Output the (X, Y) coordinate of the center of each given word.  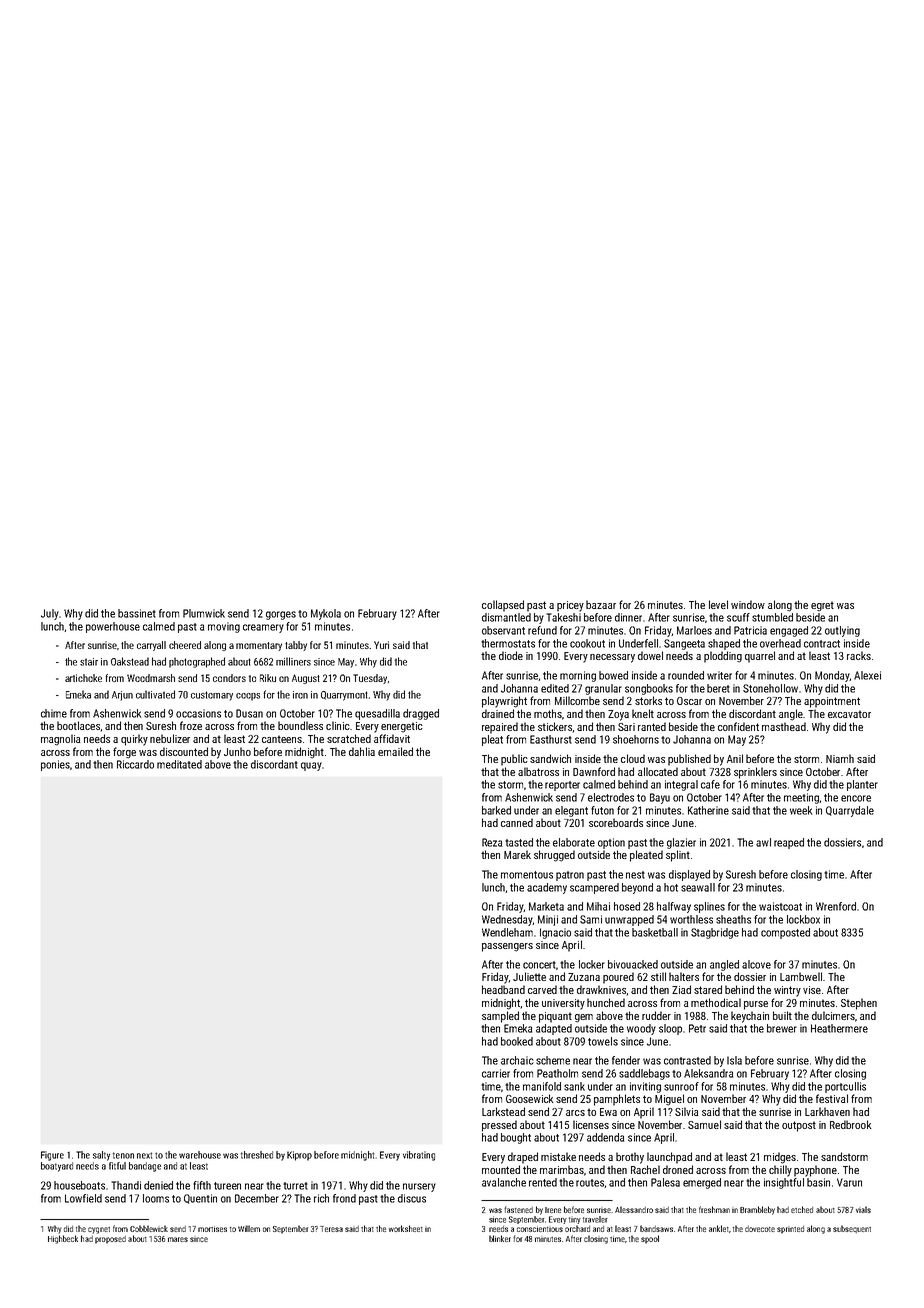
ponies (55, 765)
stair (89, 662)
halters (684, 976)
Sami (591, 919)
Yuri (381, 645)
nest (635, 875)
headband (503, 989)
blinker (500, 1238)
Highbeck (63, 1239)
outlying (842, 631)
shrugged (554, 856)
